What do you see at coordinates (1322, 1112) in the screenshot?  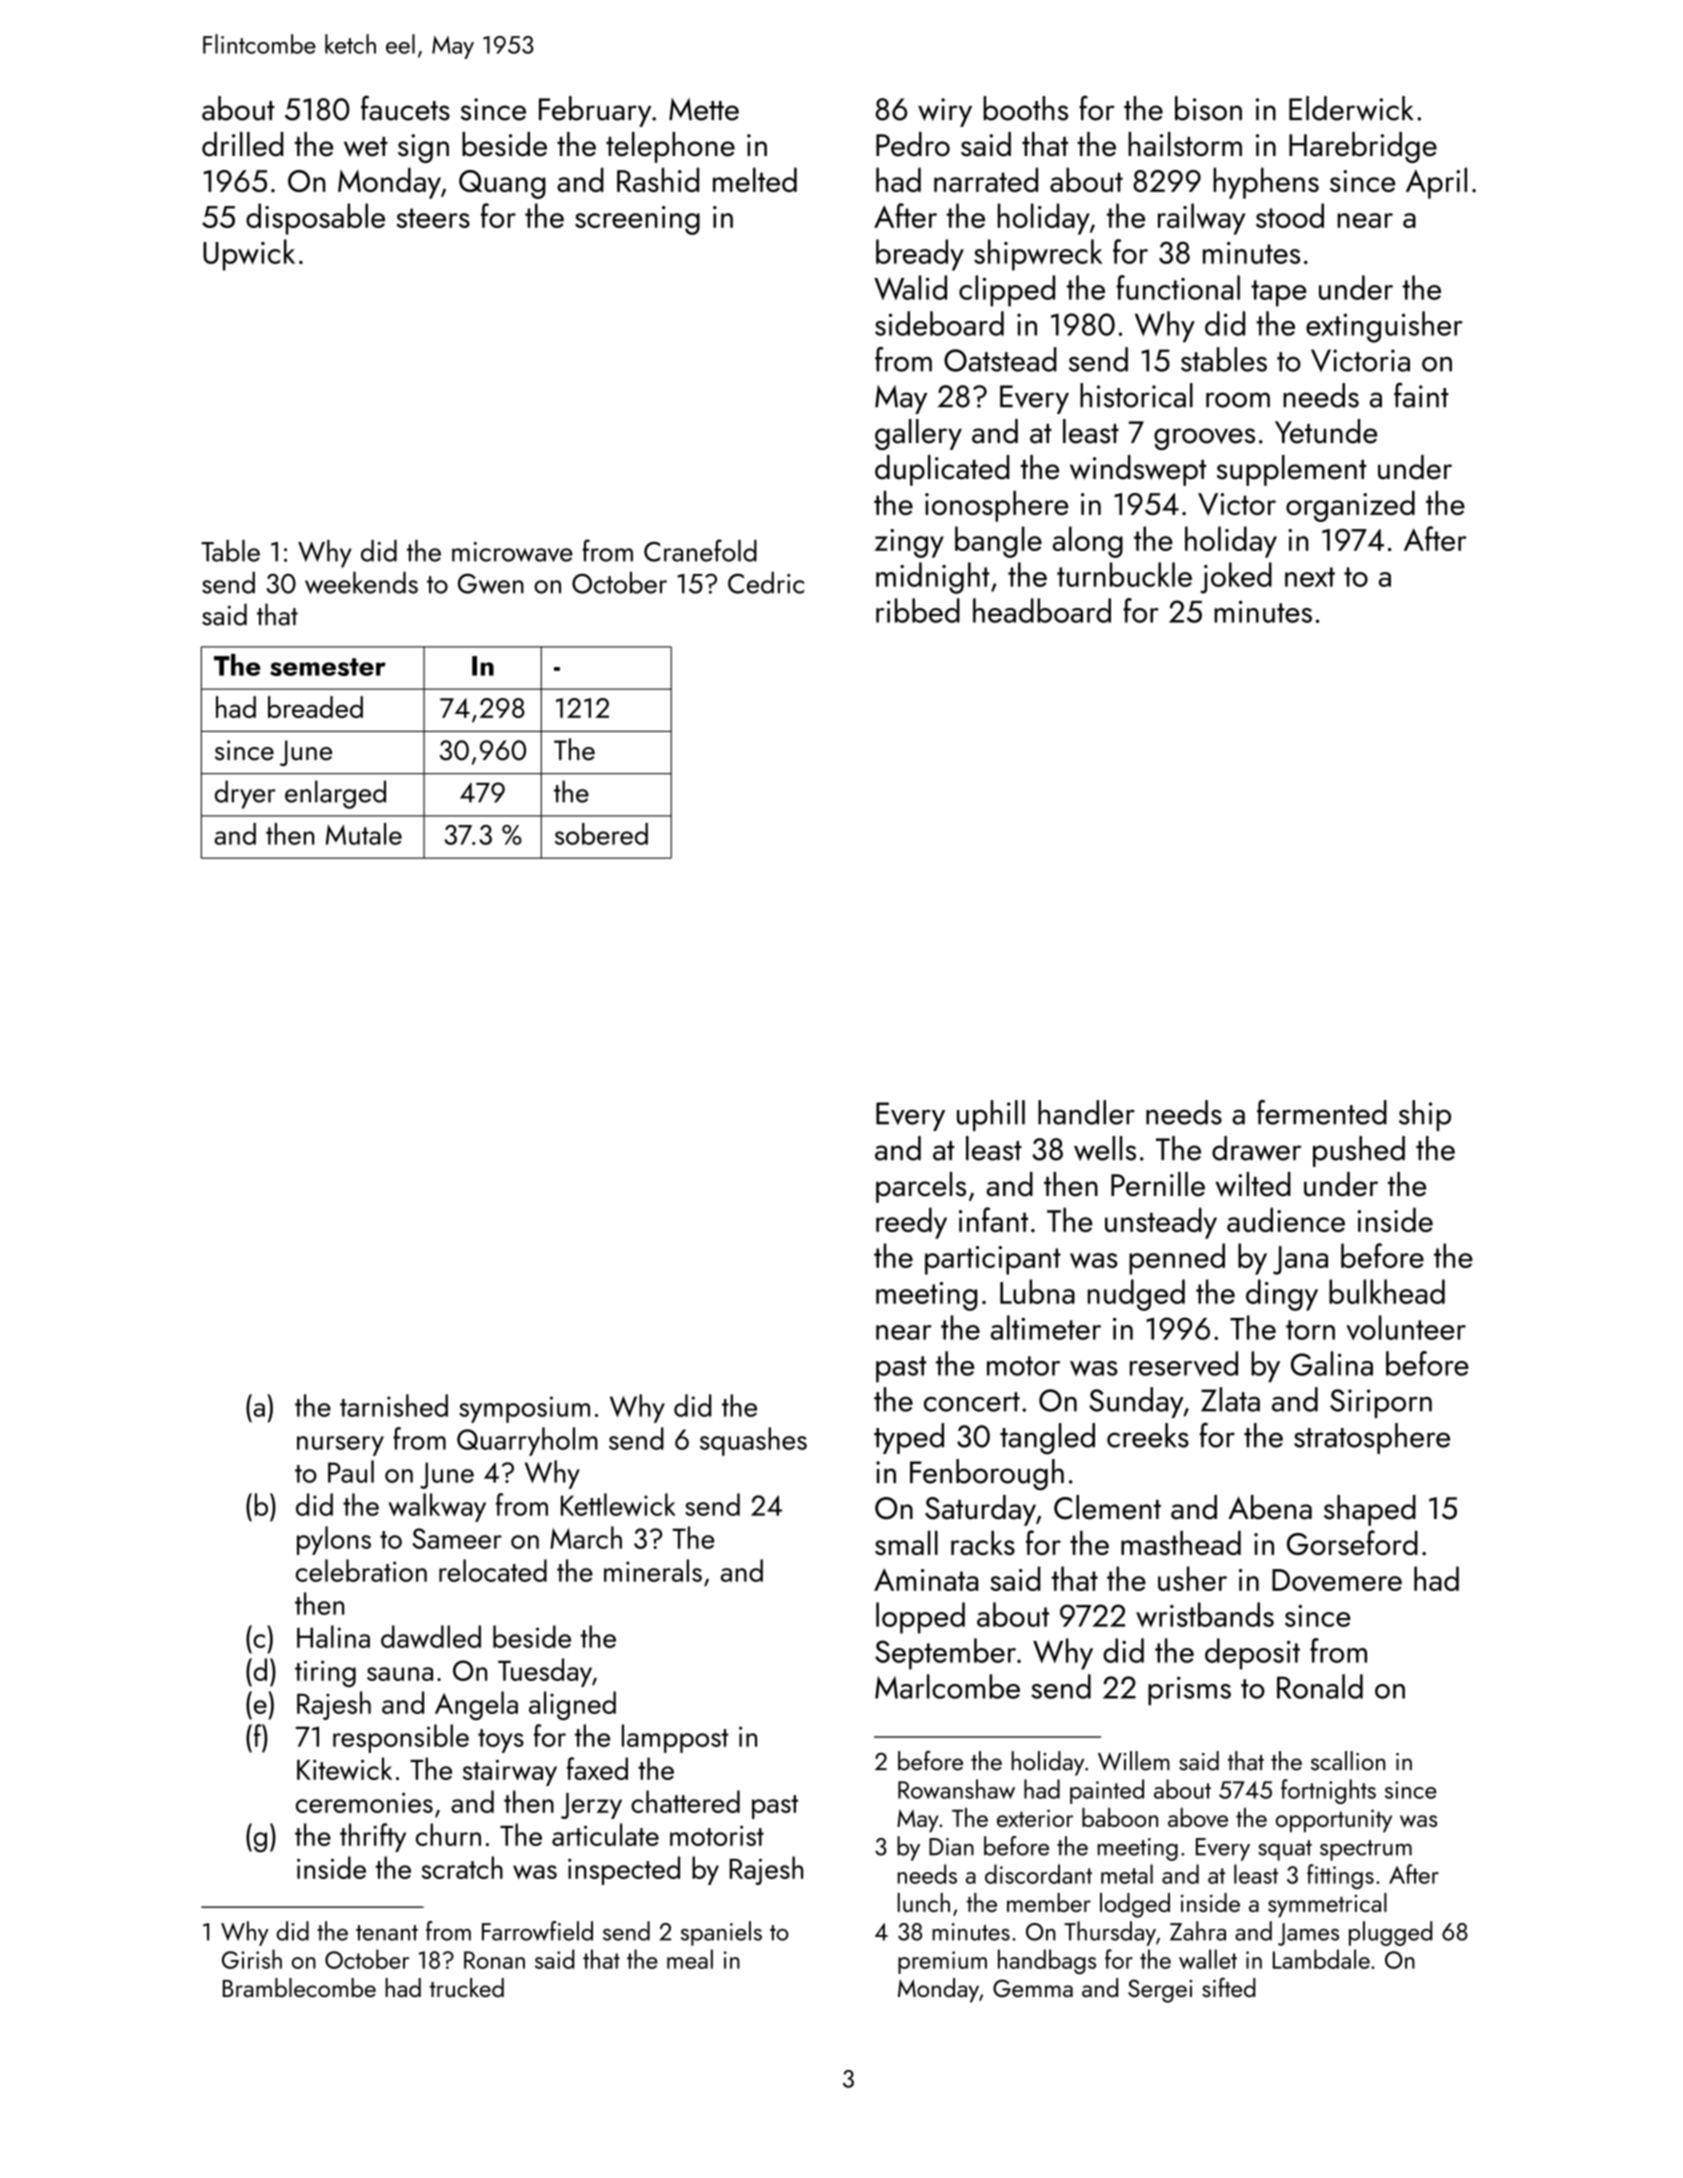 I see `fermented` at bounding box center [1322, 1112].
